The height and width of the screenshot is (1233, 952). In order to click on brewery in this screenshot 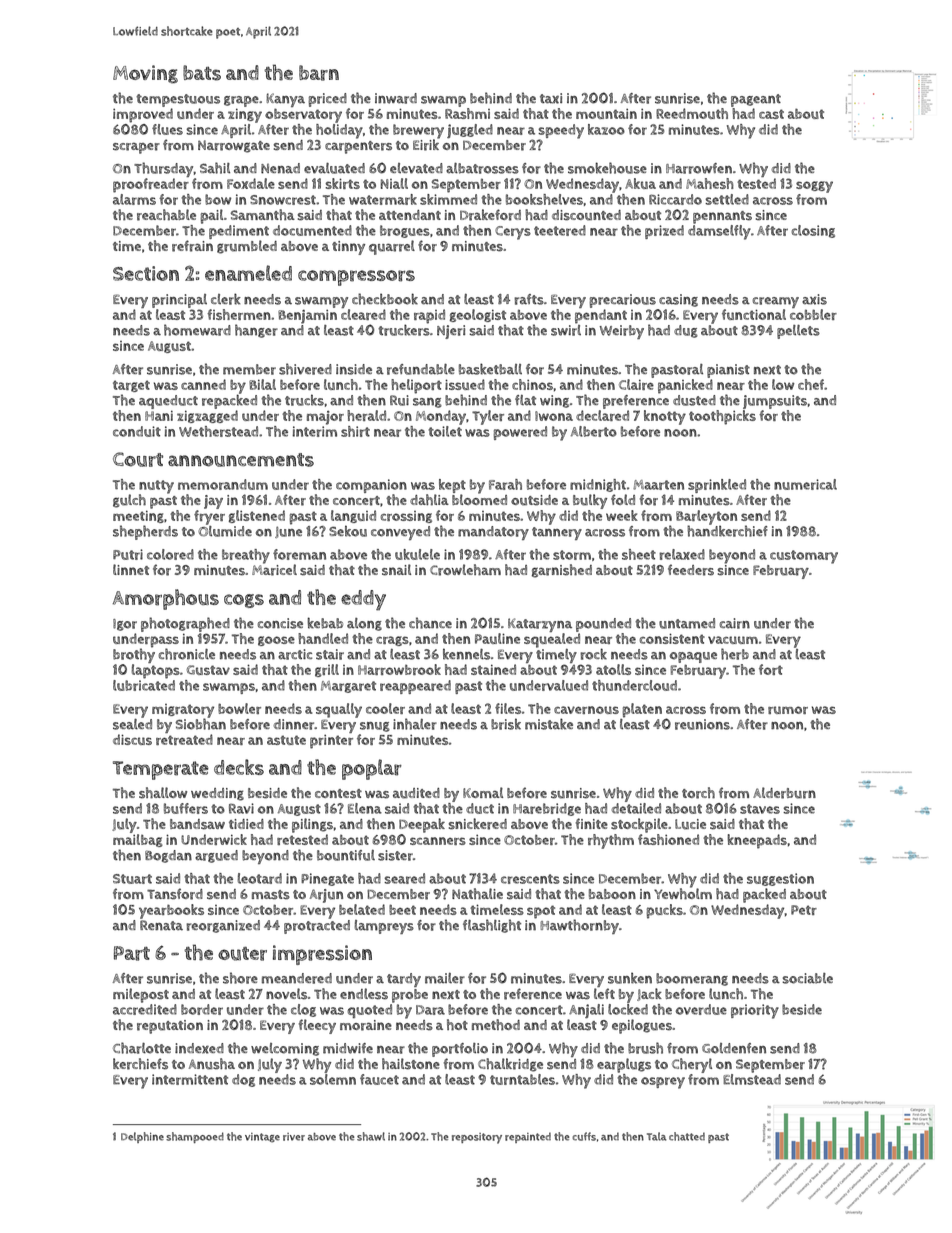, I will do `click(418, 131)`.
